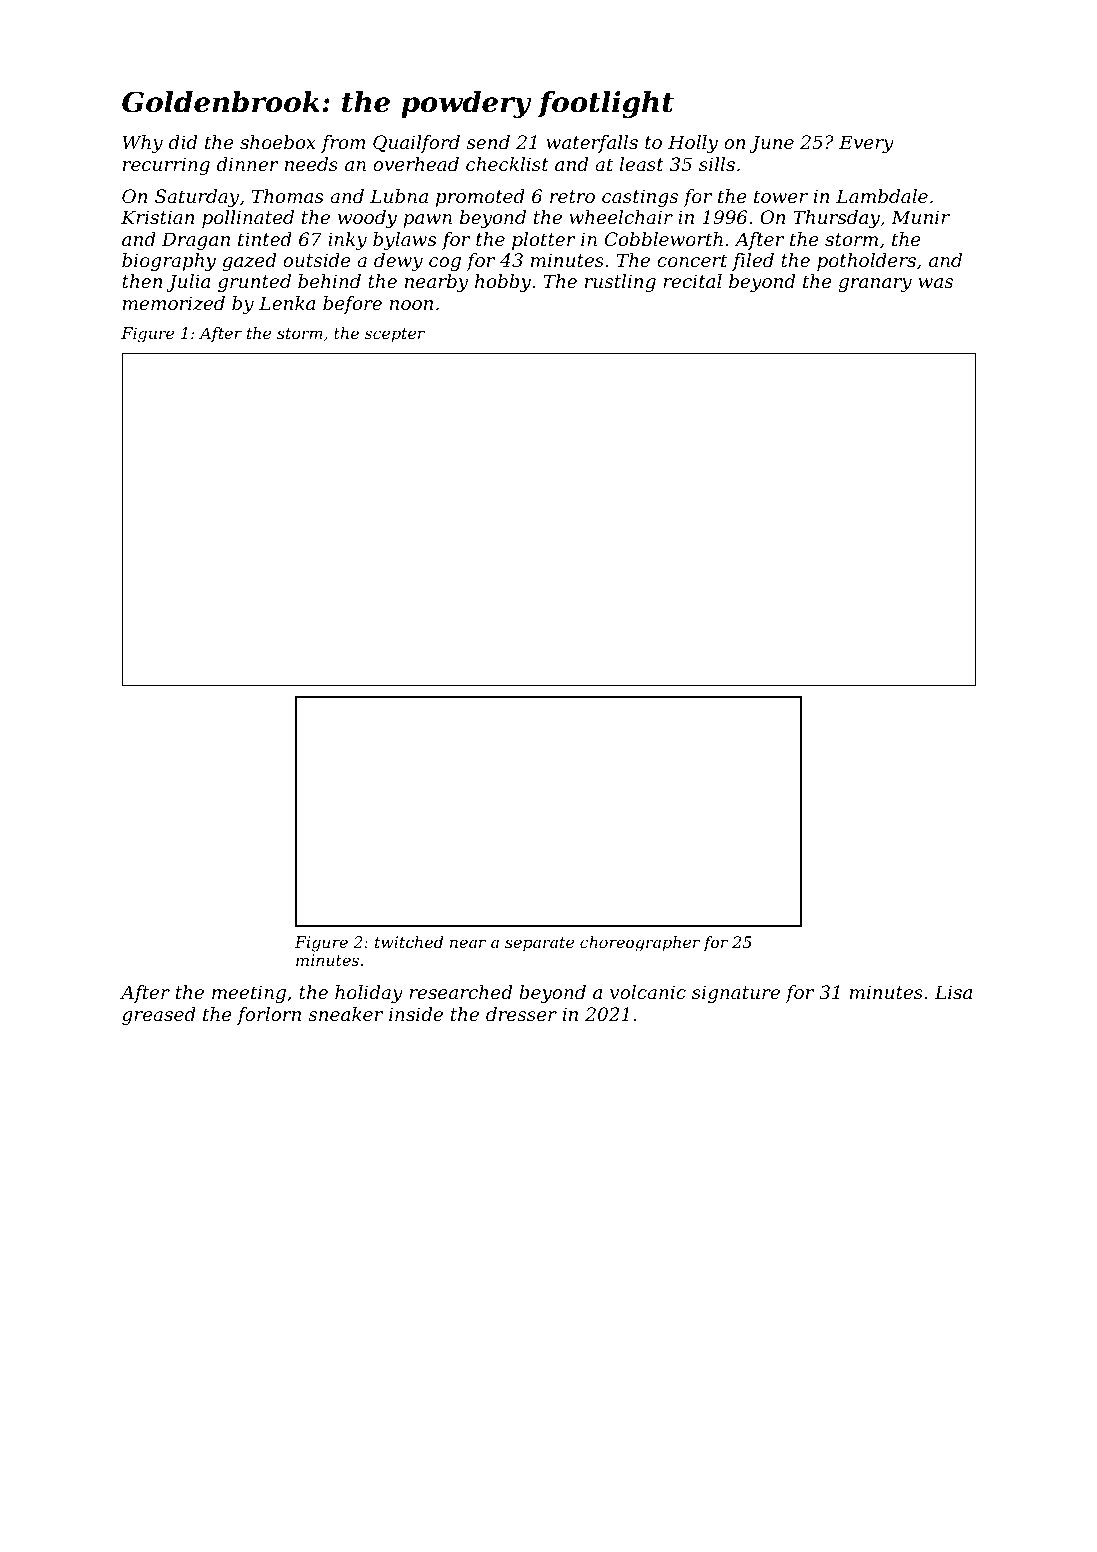  I want to click on rustling, so click(620, 283).
